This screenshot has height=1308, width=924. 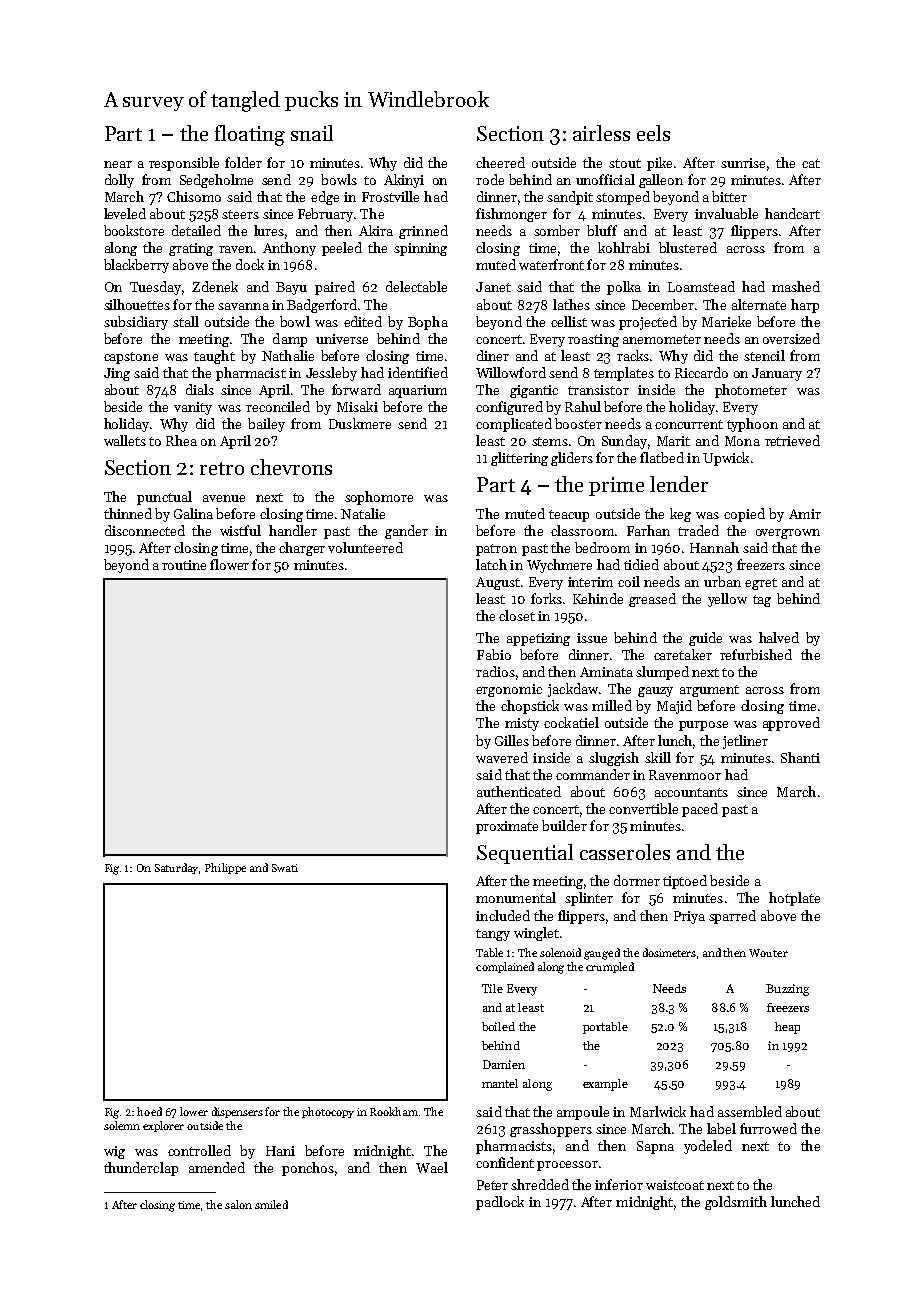 I want to click on hoed, so click(x=149, y=1111).
